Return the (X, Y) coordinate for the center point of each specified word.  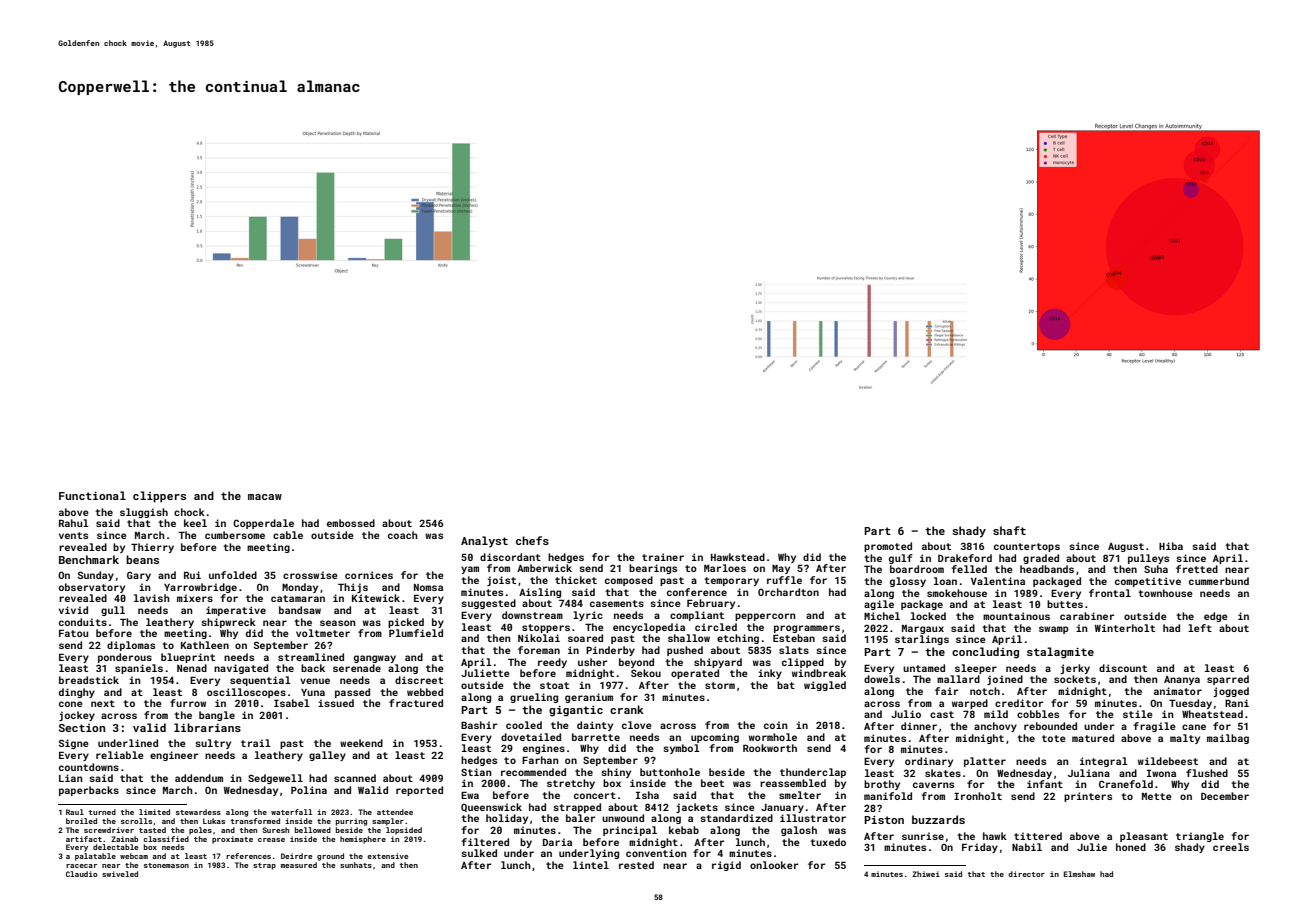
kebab (684, 830)
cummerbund (1219, 581)
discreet (419, 680)
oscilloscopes (246, 693)
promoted (888, 547)
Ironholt (978, 796)
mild (996, 714)
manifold (888, 796)
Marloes (725, 568)
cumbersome (235, 535)
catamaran (298, 598)
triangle (1200, 837)
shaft (1009, 530)
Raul (75, 812)
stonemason (166, 865)
